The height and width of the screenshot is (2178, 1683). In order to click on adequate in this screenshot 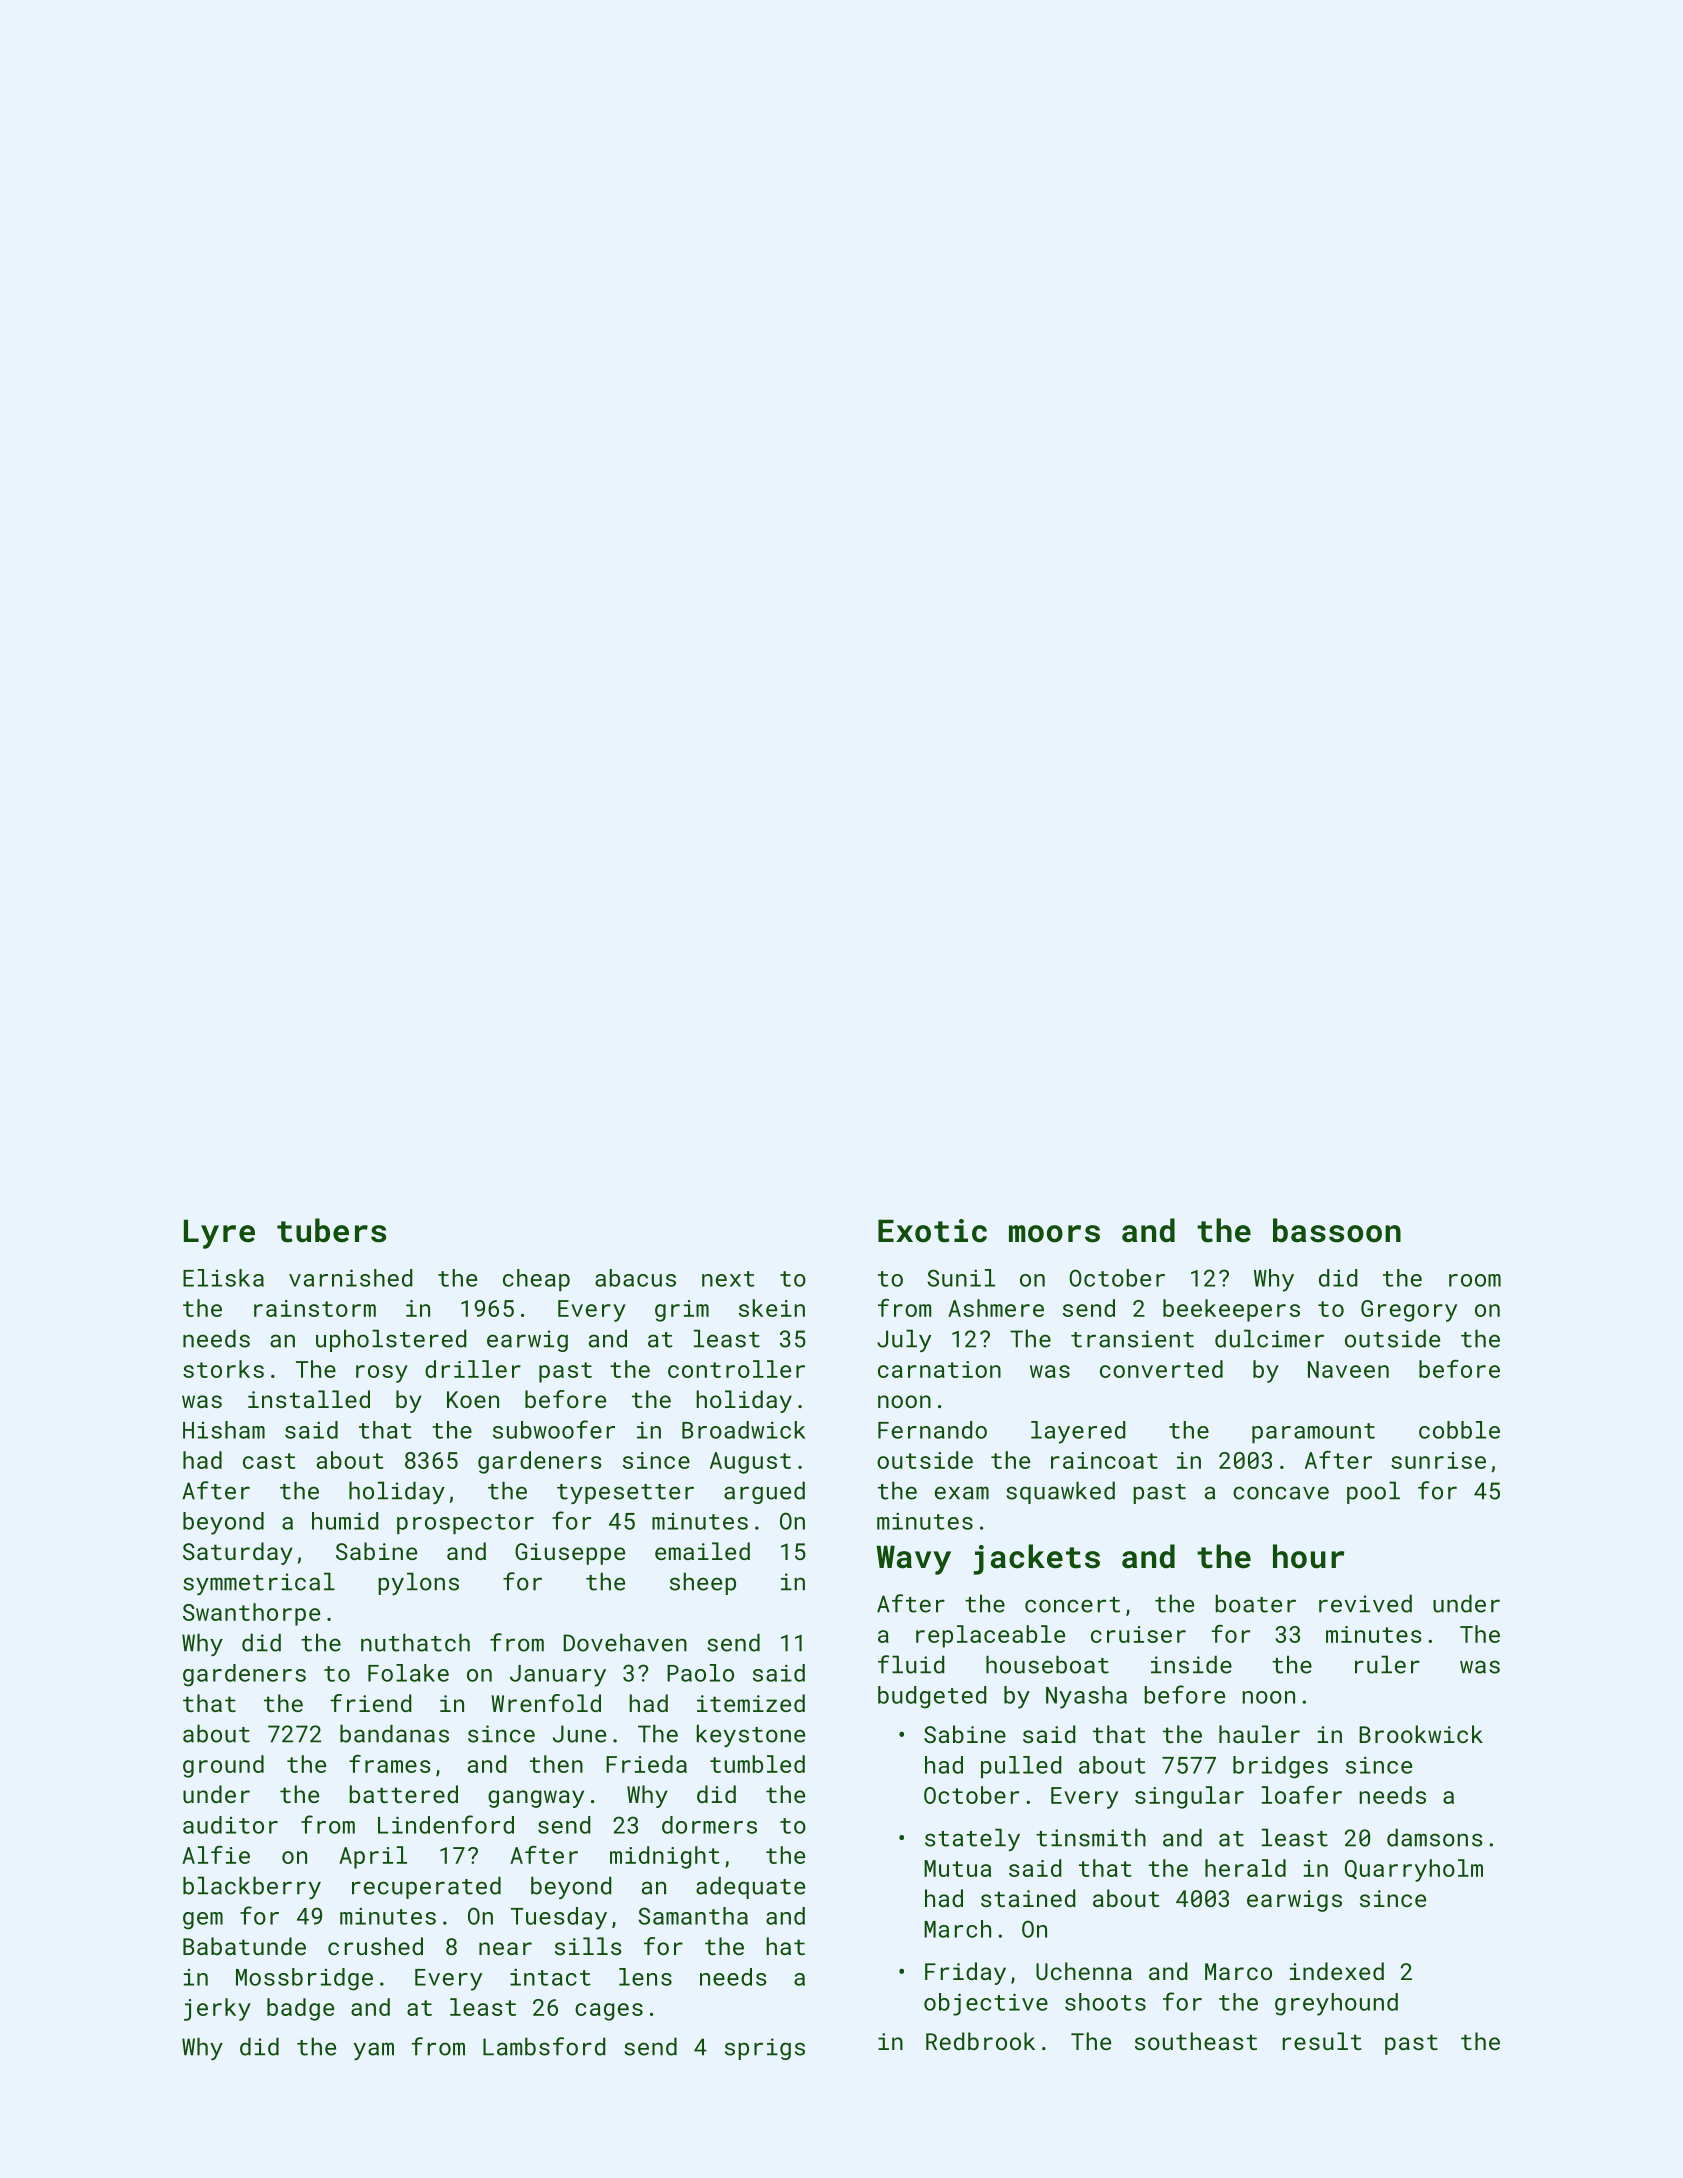, I will do `click(750, 1887)`.
